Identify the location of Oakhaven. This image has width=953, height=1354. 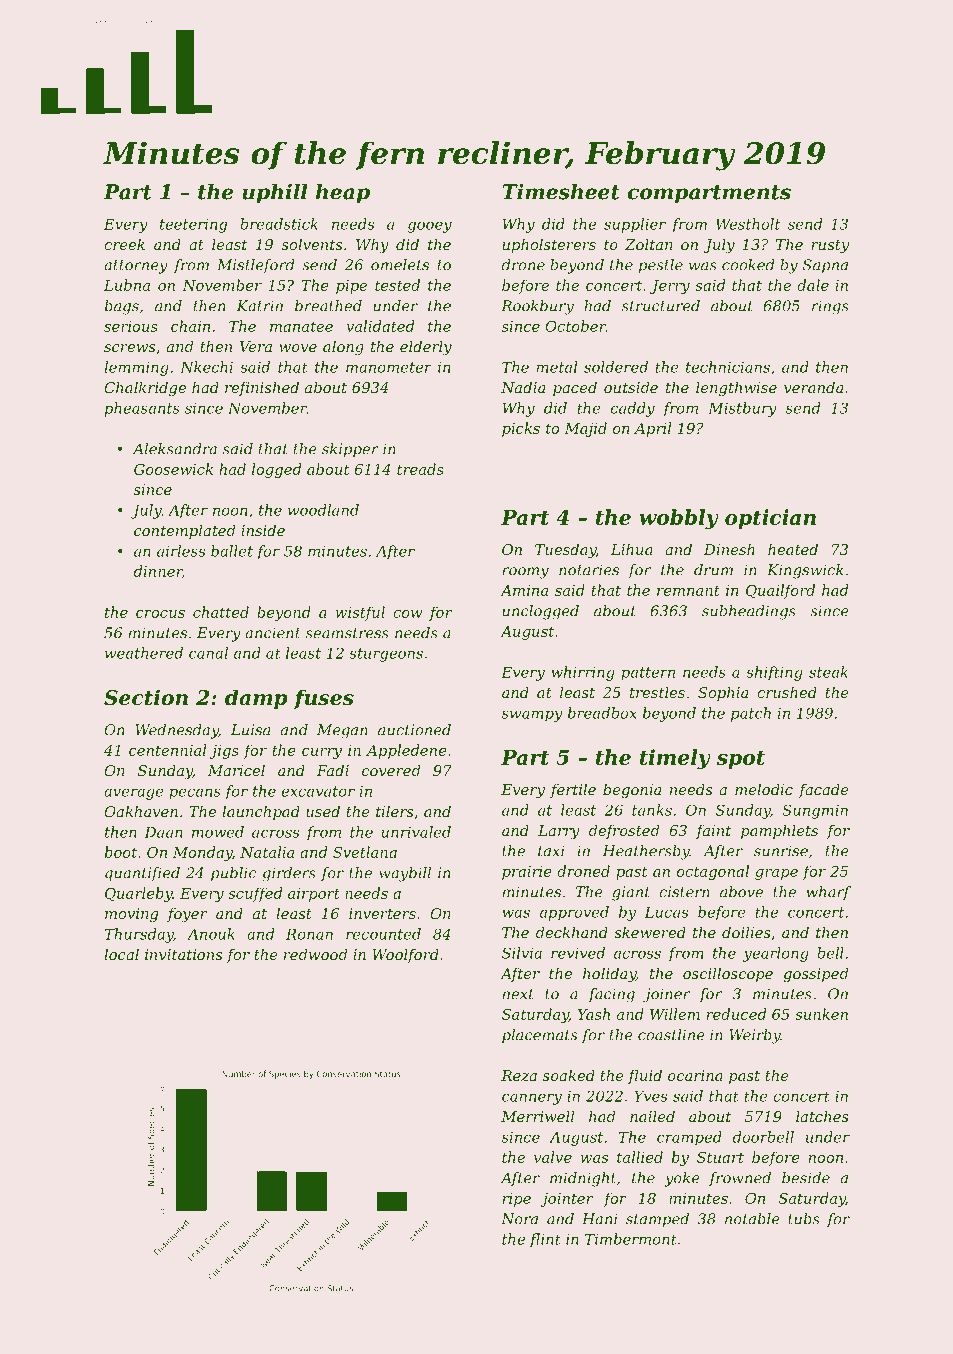
(141, 811).
